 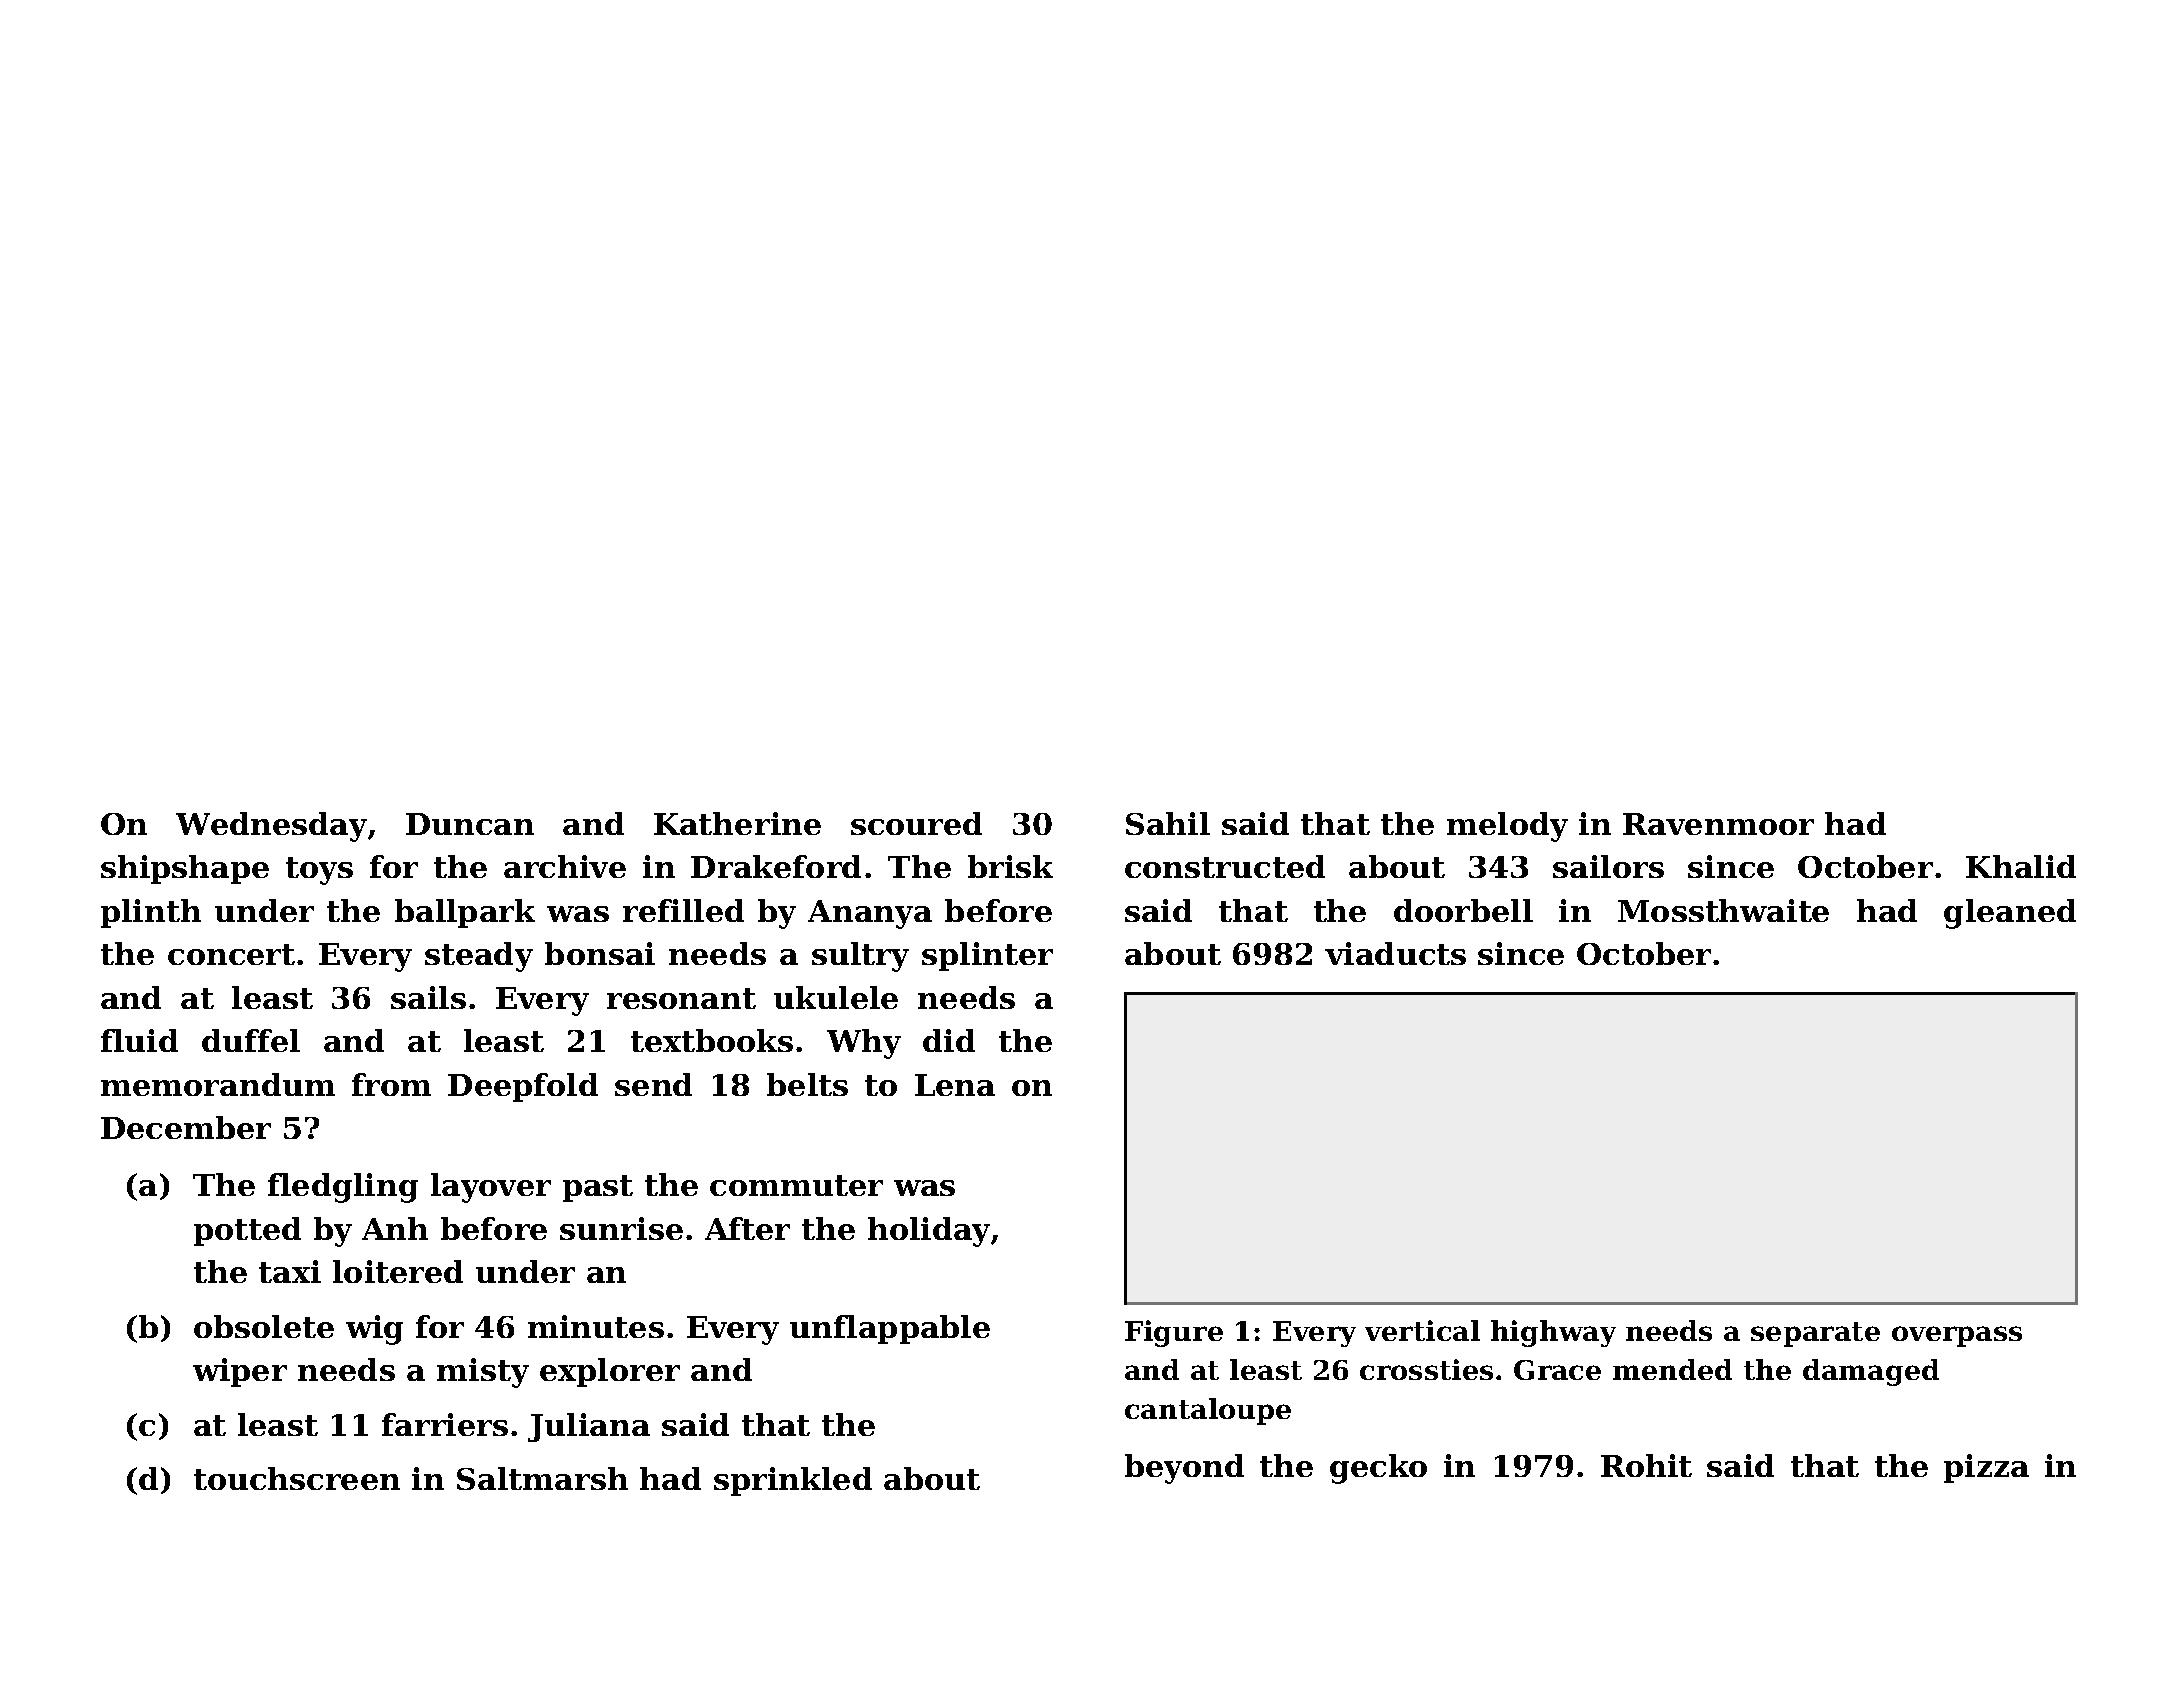 I want to click on taxi, so click(x=290, y=1271).
